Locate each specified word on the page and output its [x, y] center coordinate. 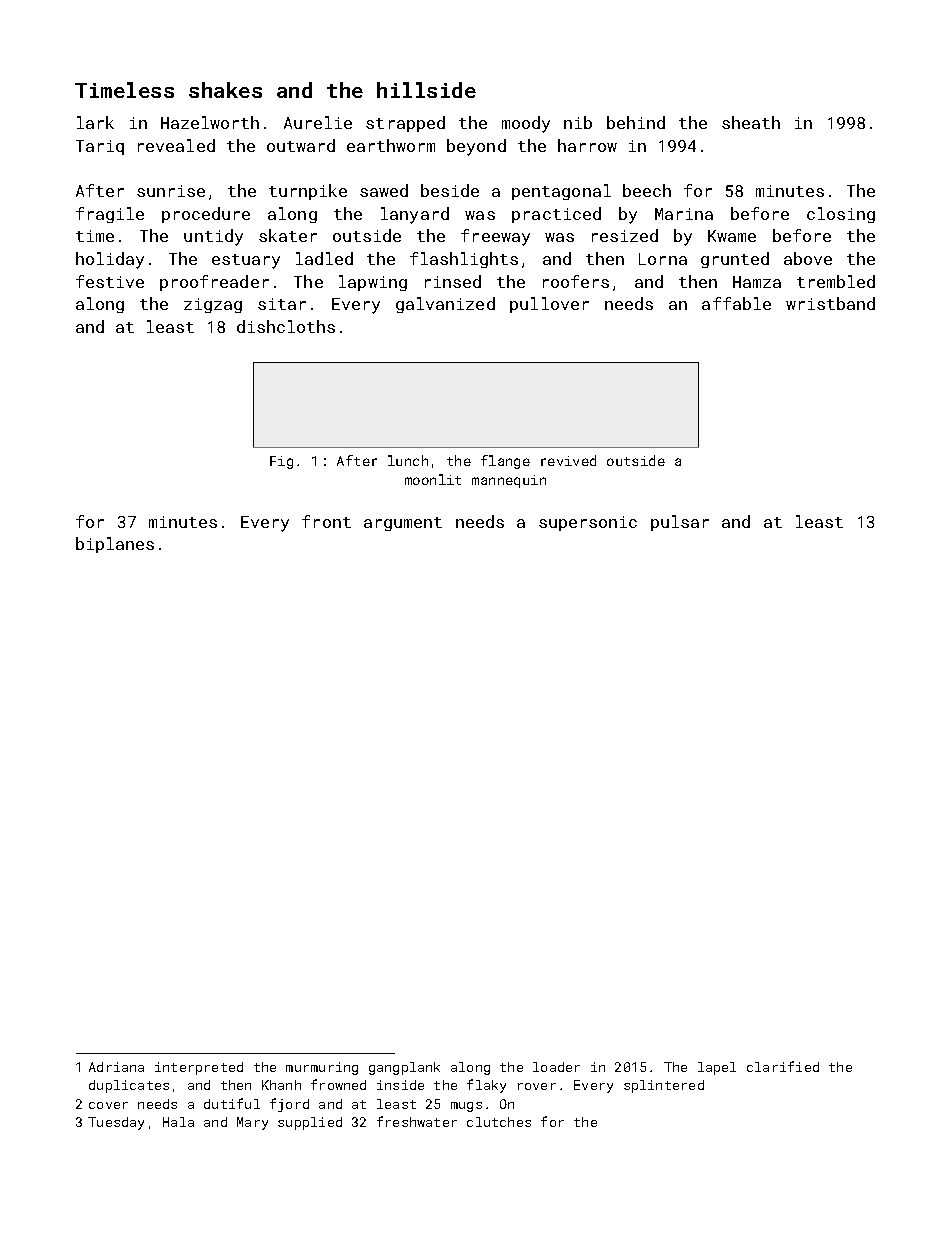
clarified [783, 1066]
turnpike [308, 192]
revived [568, 460]
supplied [310, 1123]
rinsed [453, 281]
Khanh [281, 1085]
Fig [281, 462]
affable [736, 303]
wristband [830, 303]
